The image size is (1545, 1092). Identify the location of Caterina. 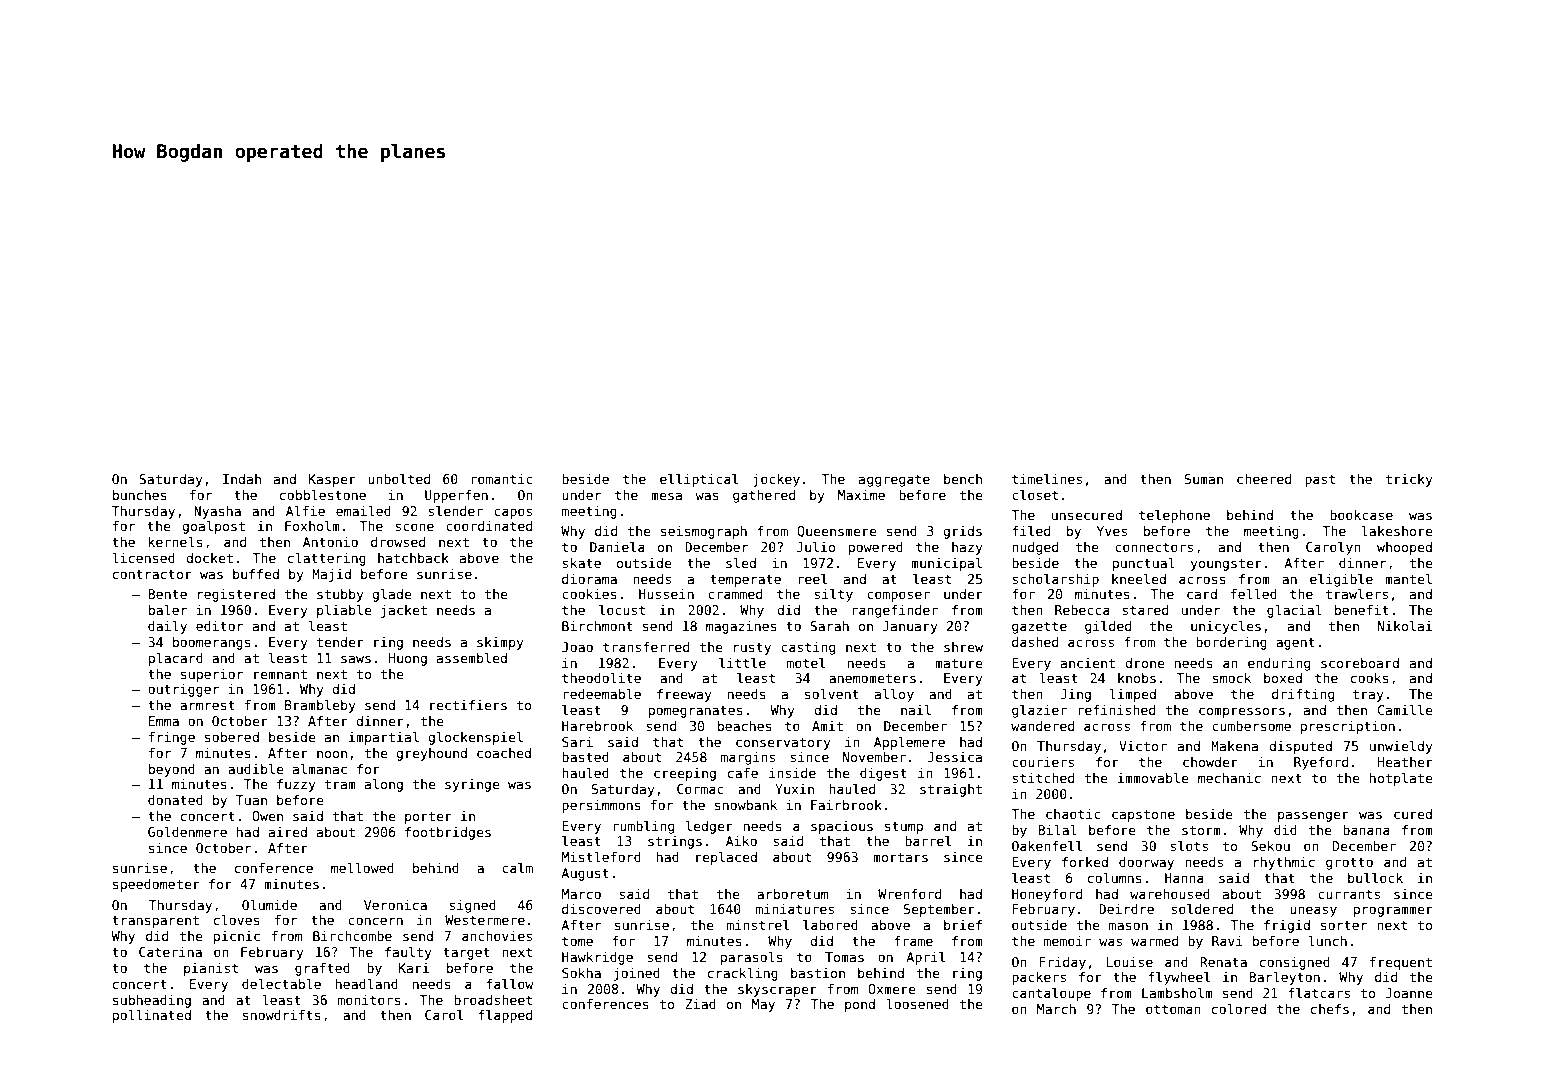
(170, 952).
